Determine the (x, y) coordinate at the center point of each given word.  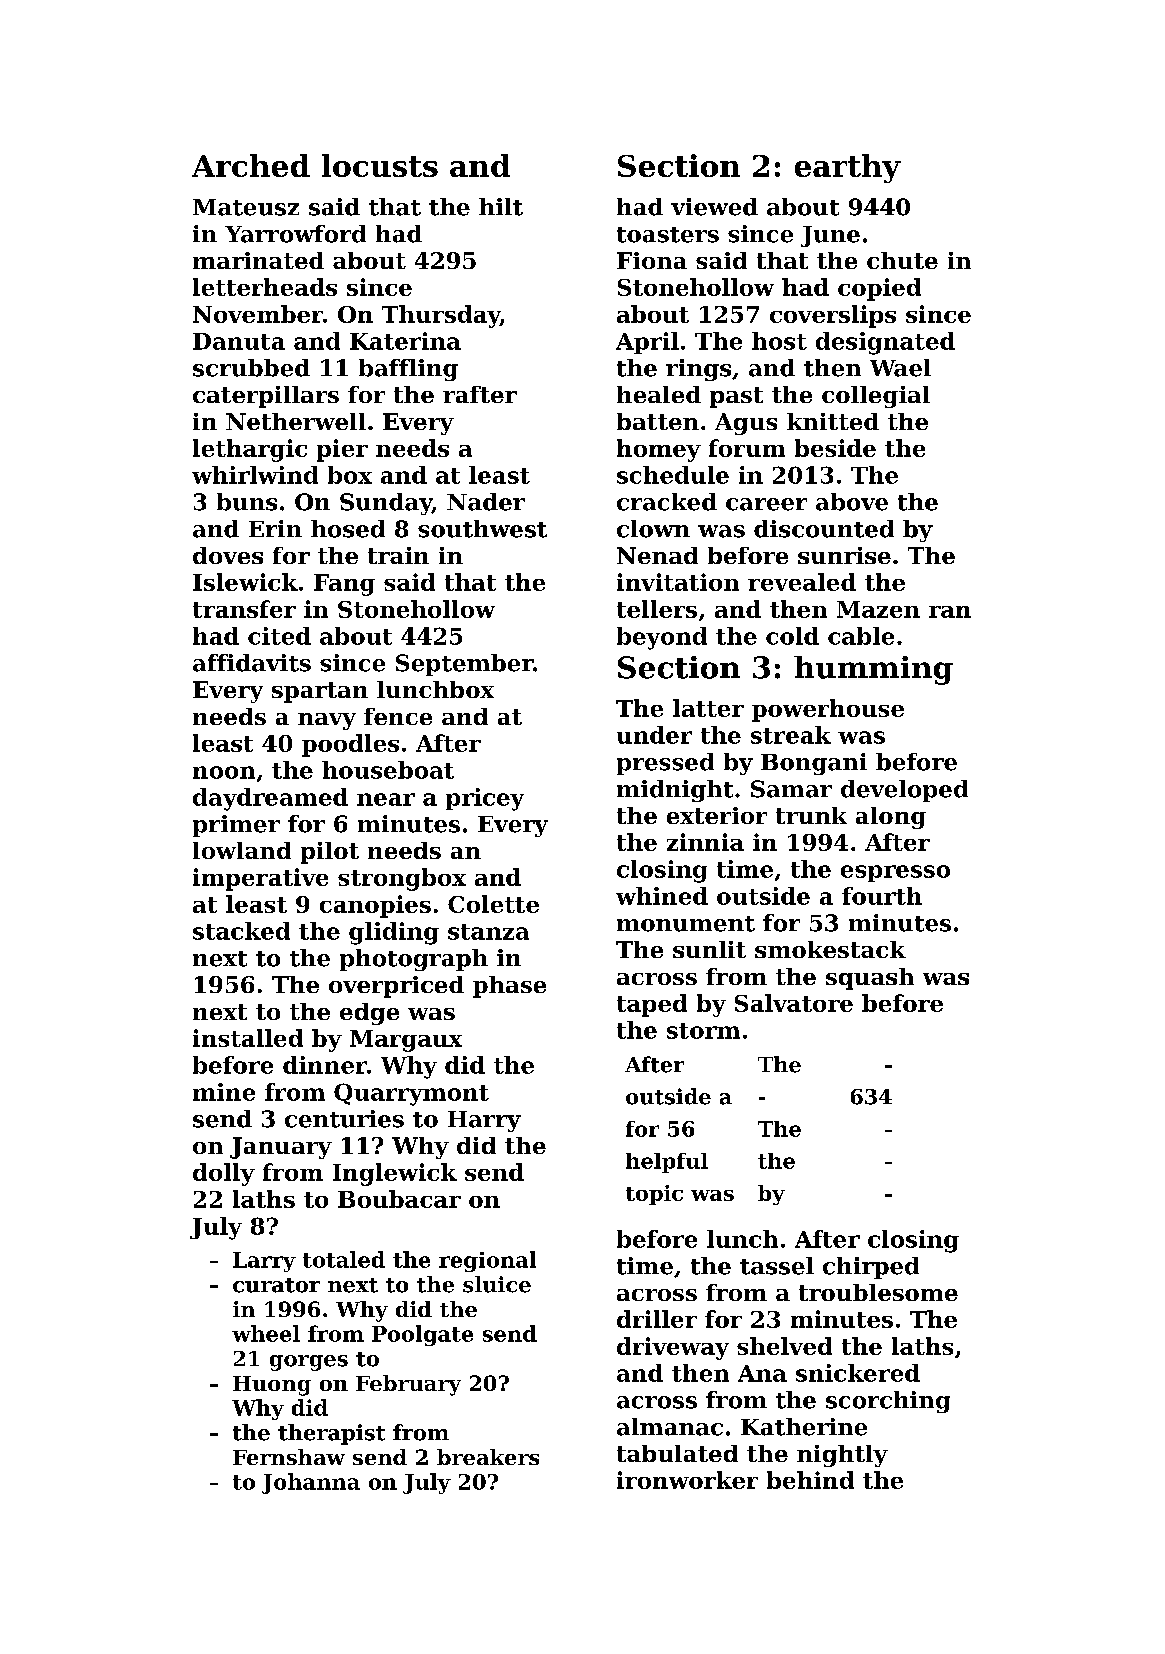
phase (509, 987)
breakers (488, 1457)
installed (248, 1038)
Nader (486, 502)
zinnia (705, 842)
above (852, 502)
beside (835, 448)
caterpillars (266, 397)
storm (703, 1031)
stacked (241, 931)
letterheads (265, 287)
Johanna (311, 1483)
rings (698, 370)
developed (904, 791)
